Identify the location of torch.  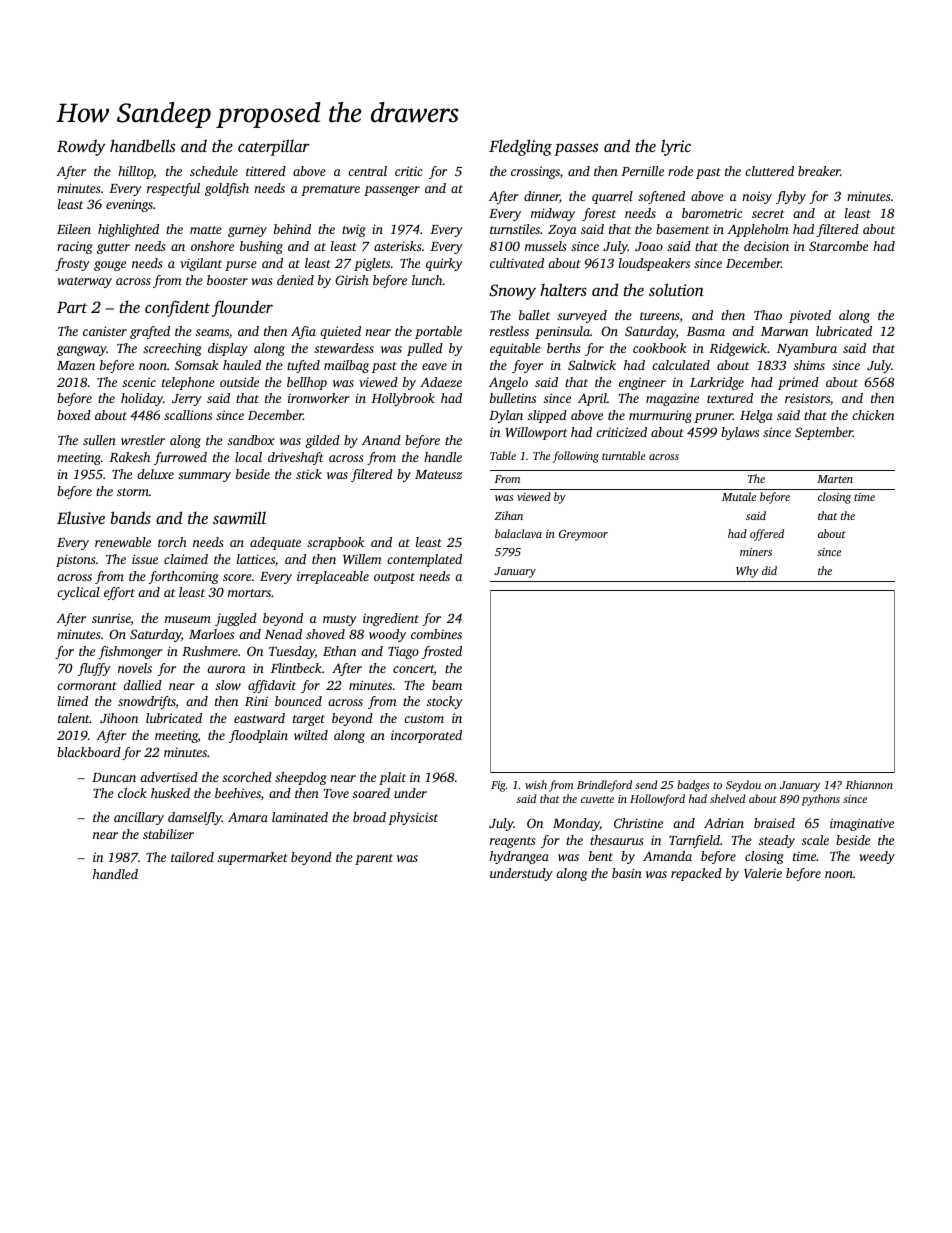
(172, 542).
